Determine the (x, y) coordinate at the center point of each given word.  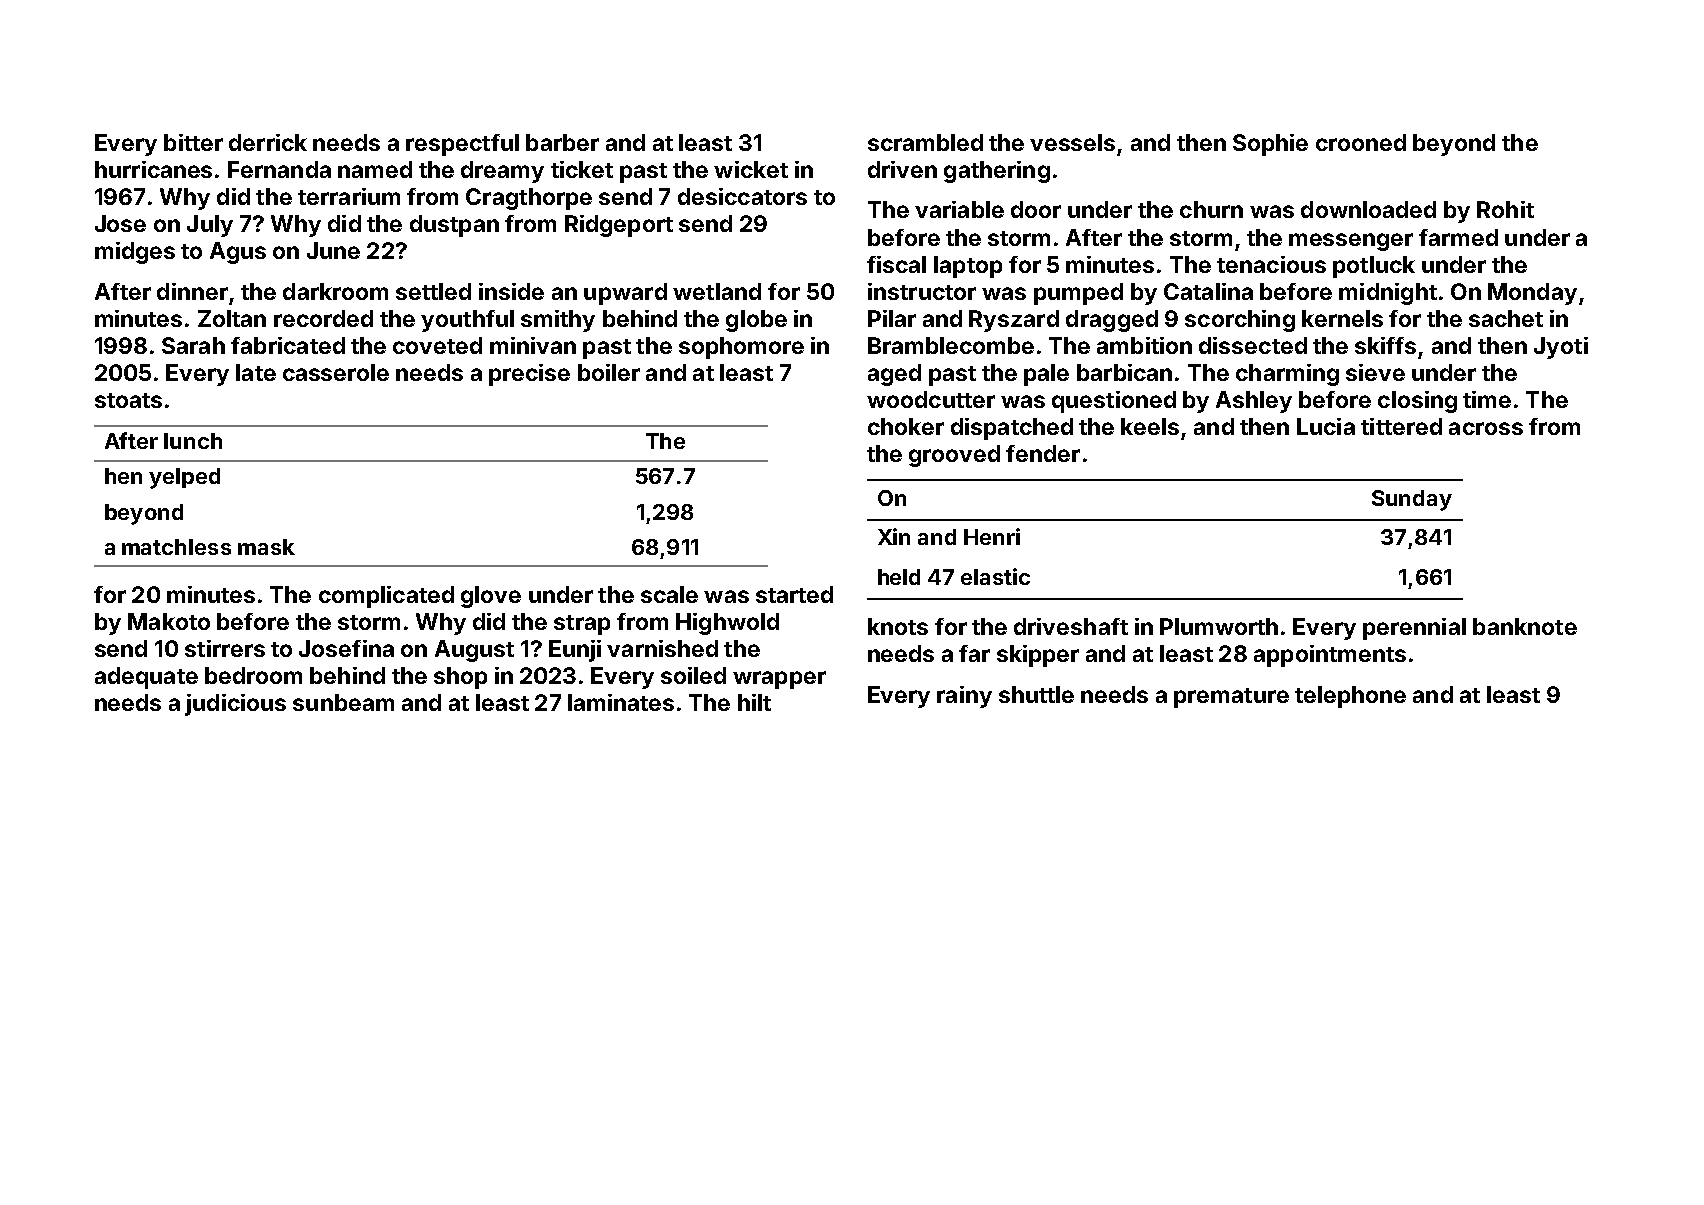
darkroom (335, 291)
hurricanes (153, 169)
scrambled (925, 142)
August (474, 651)
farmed (1458, 237)
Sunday (1412, 500)
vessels (1072, 142)
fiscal (896, 264)
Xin (894, 536)
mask (266, 547)
